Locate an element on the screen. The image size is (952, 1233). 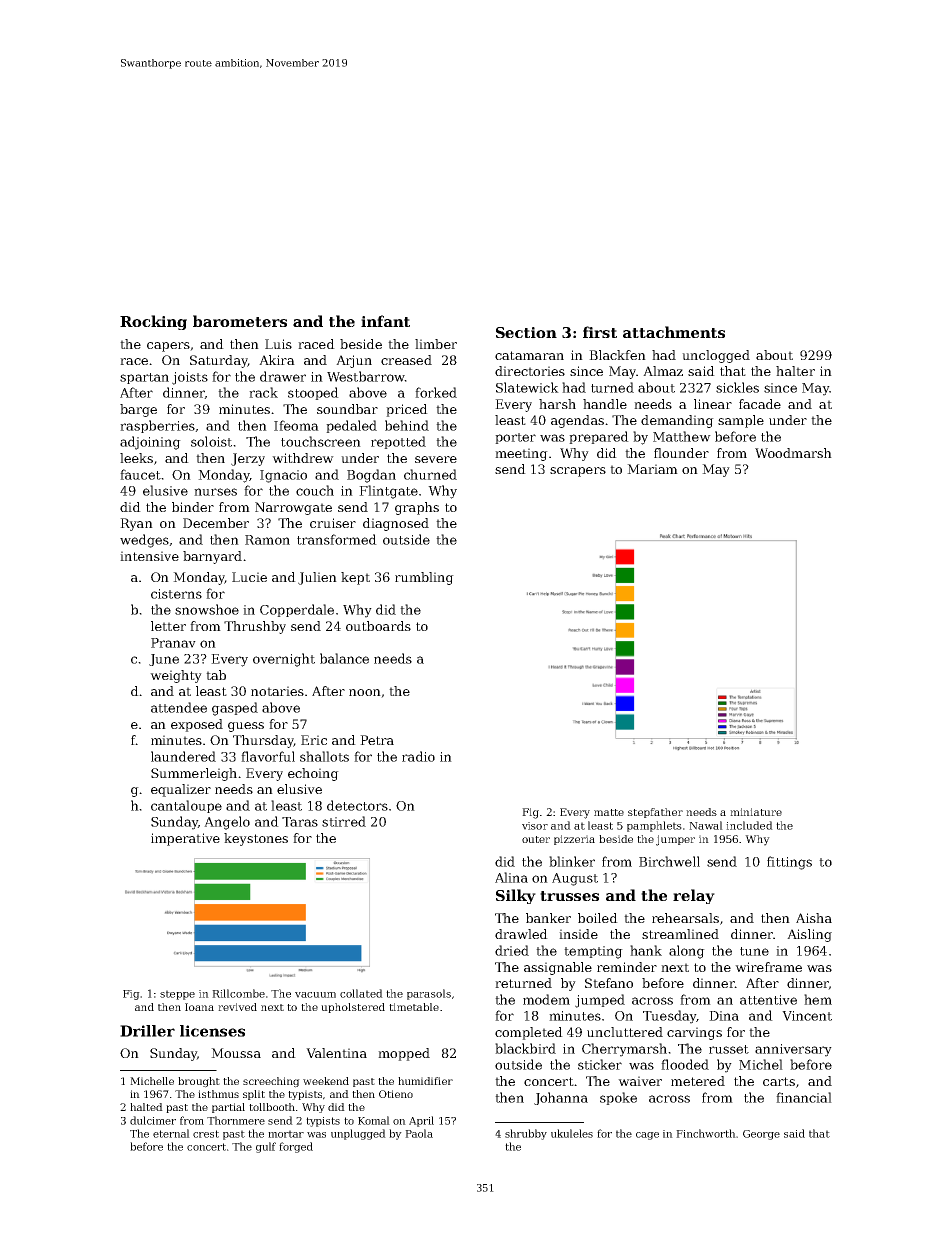
Woodmarsh is located at coordinates (793, 453).
